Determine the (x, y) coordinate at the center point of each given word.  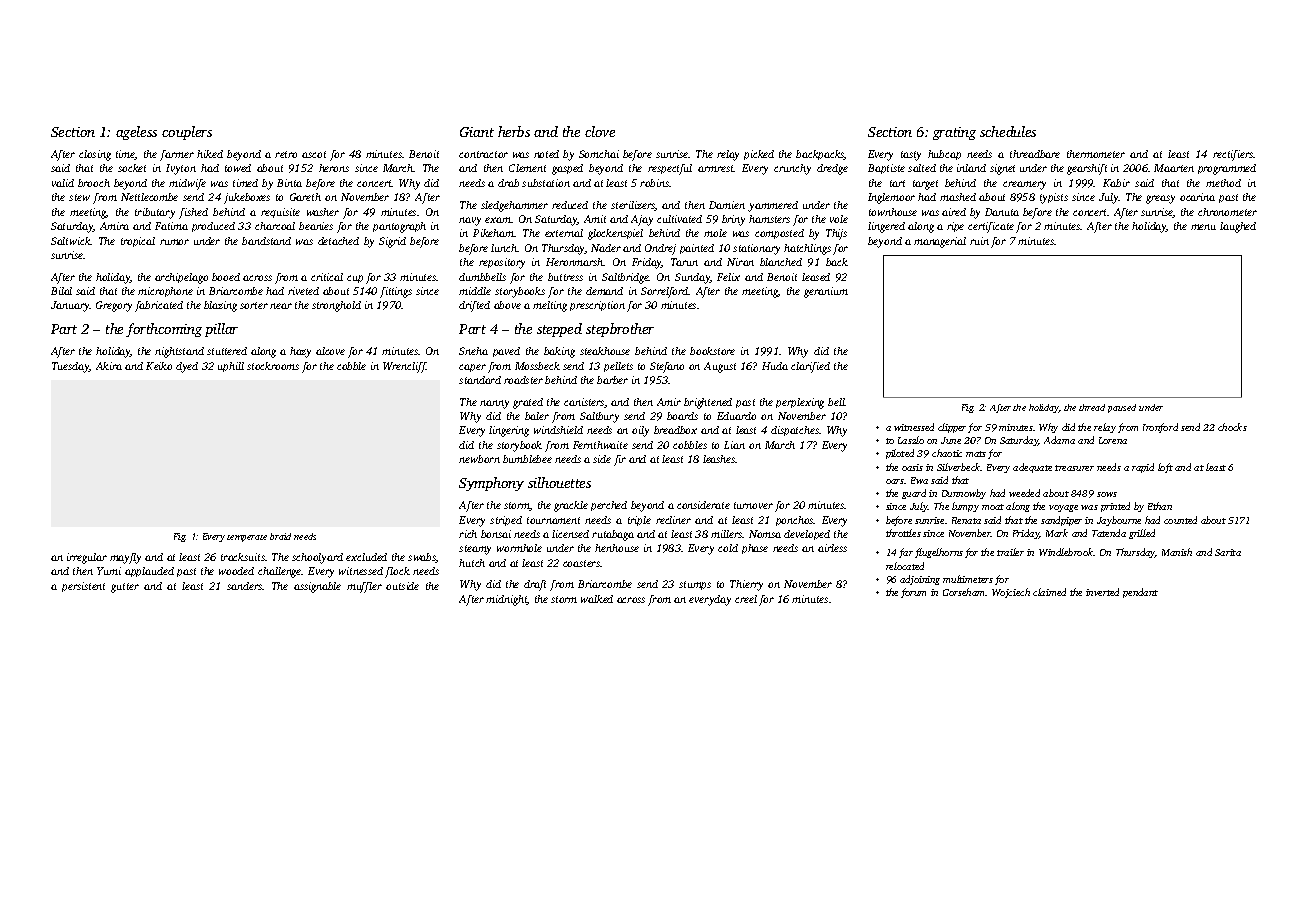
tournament (553, 520)
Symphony (491, 484)
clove (600, 131)
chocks (1232, 427)
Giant (477, 132)
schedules (1008, 131)
